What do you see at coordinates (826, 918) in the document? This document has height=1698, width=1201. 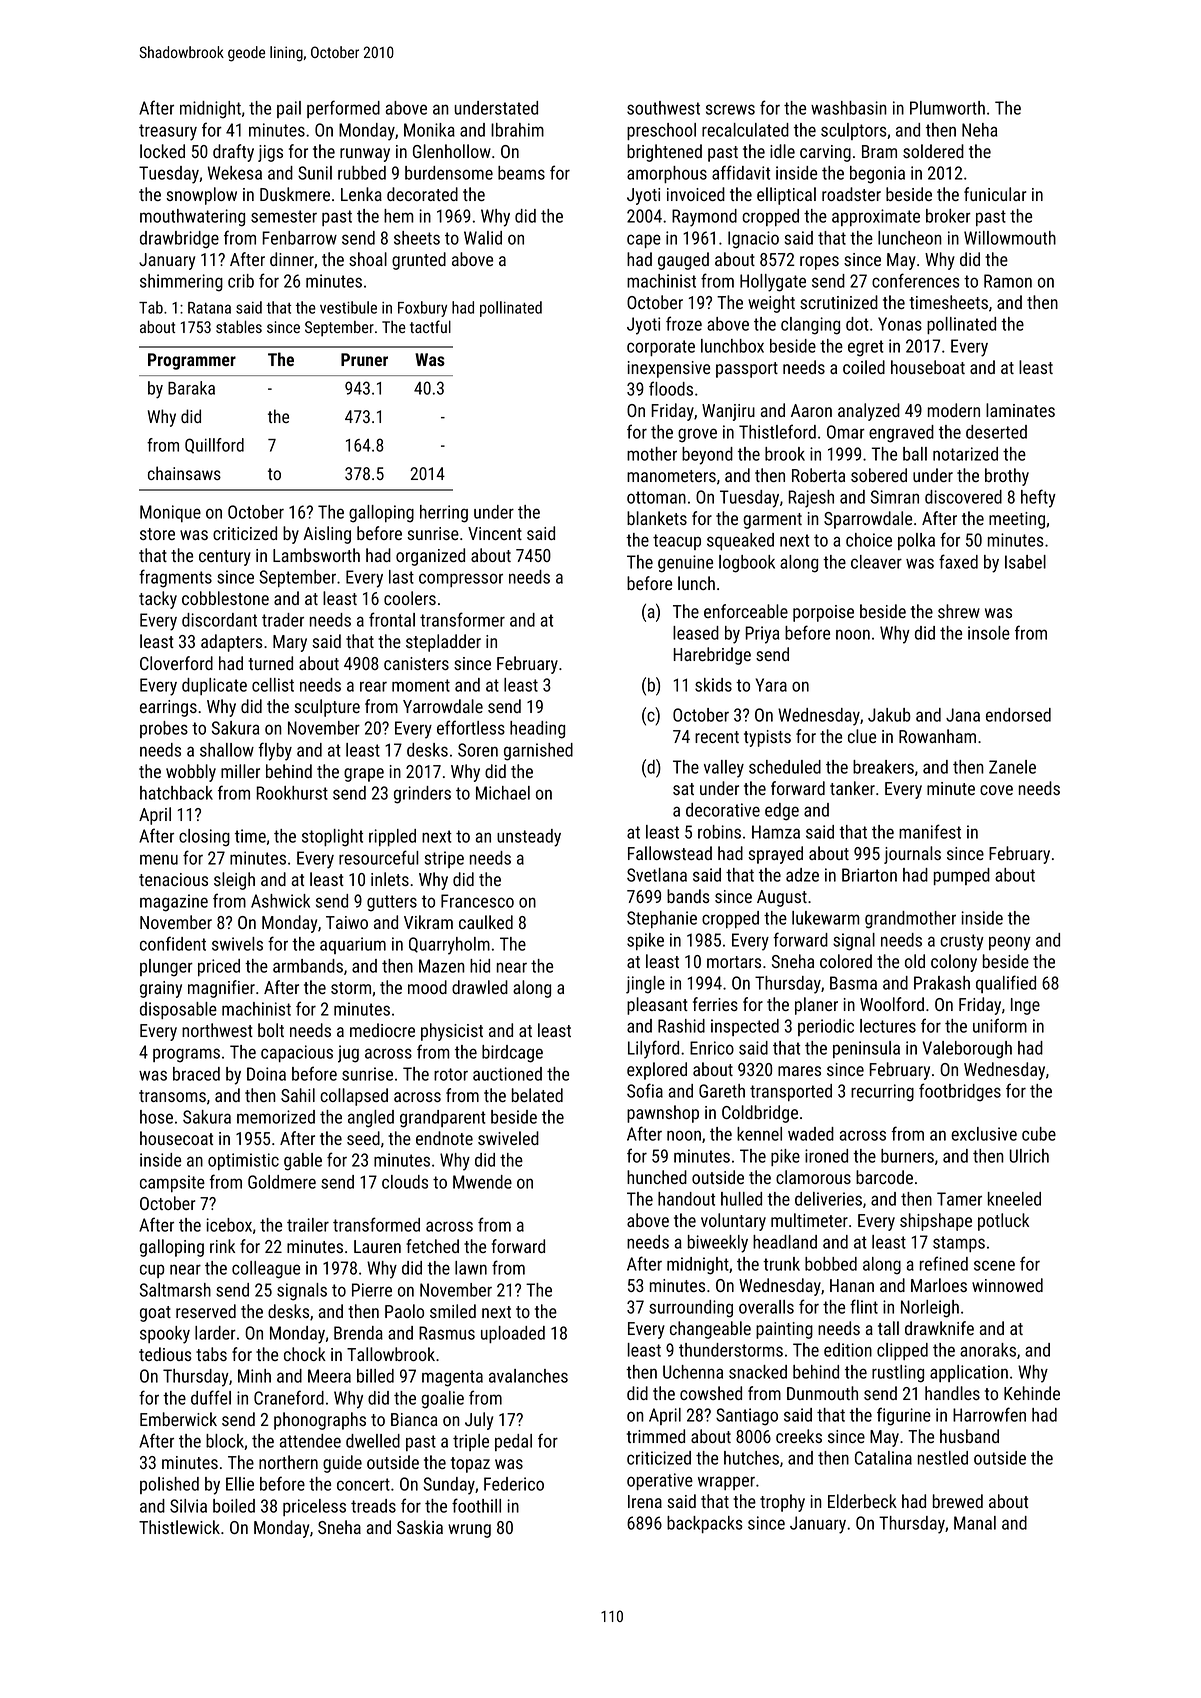 I see `lukewarm` at bounding box center [826, 918].
